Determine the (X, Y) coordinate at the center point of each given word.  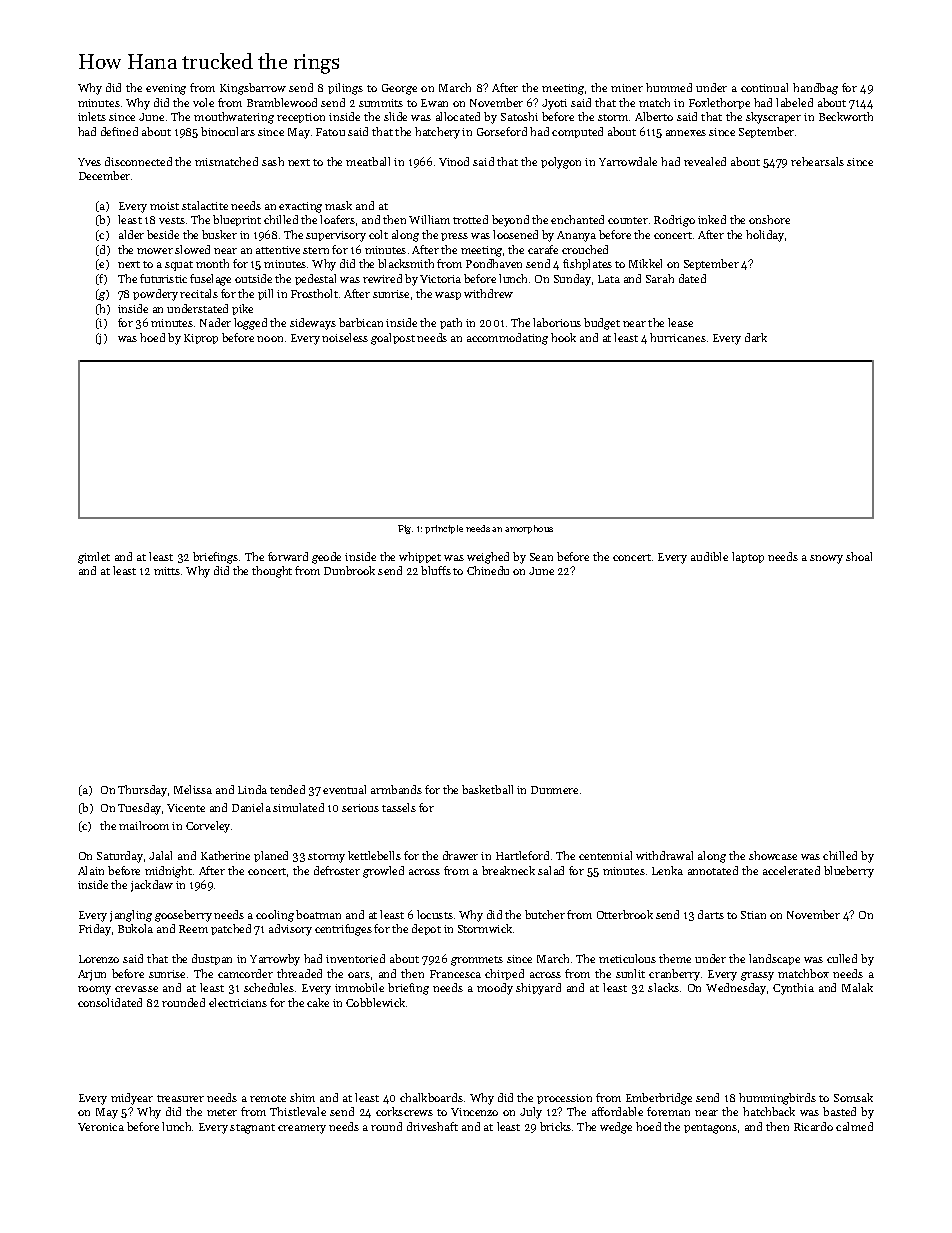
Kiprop (201, 339)
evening (166, 89)
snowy (826, 559)
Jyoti (554, 104)
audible (709, 556)
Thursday (142, 791)
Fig (404, 529)
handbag (815, 89)
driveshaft (432, 1126)
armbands (396, 789)
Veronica (101, 1127)
